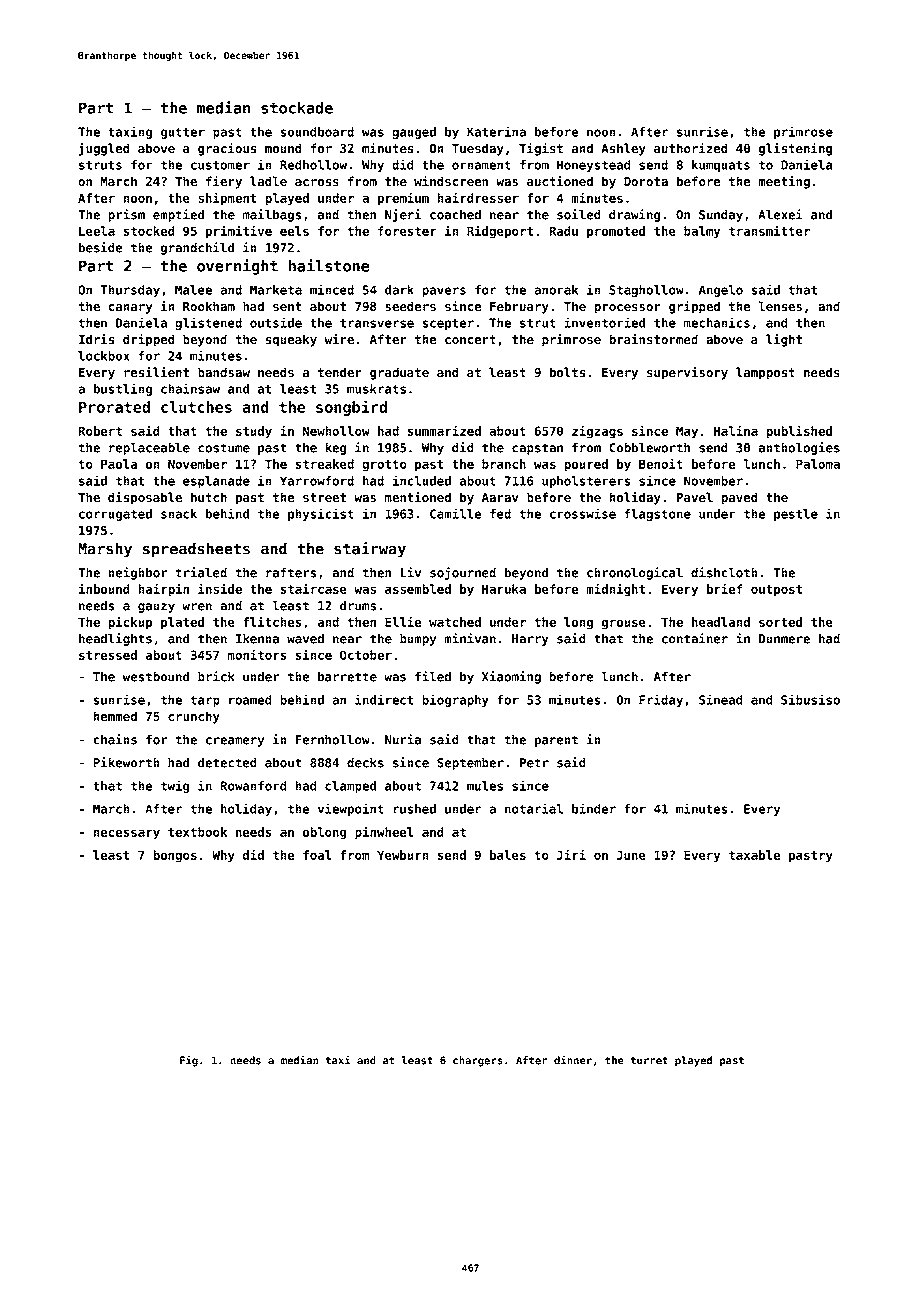 The image size is (924, 1308). Describe the element at coordinates (414, 133) in the document. I see `gauged` at that location.
